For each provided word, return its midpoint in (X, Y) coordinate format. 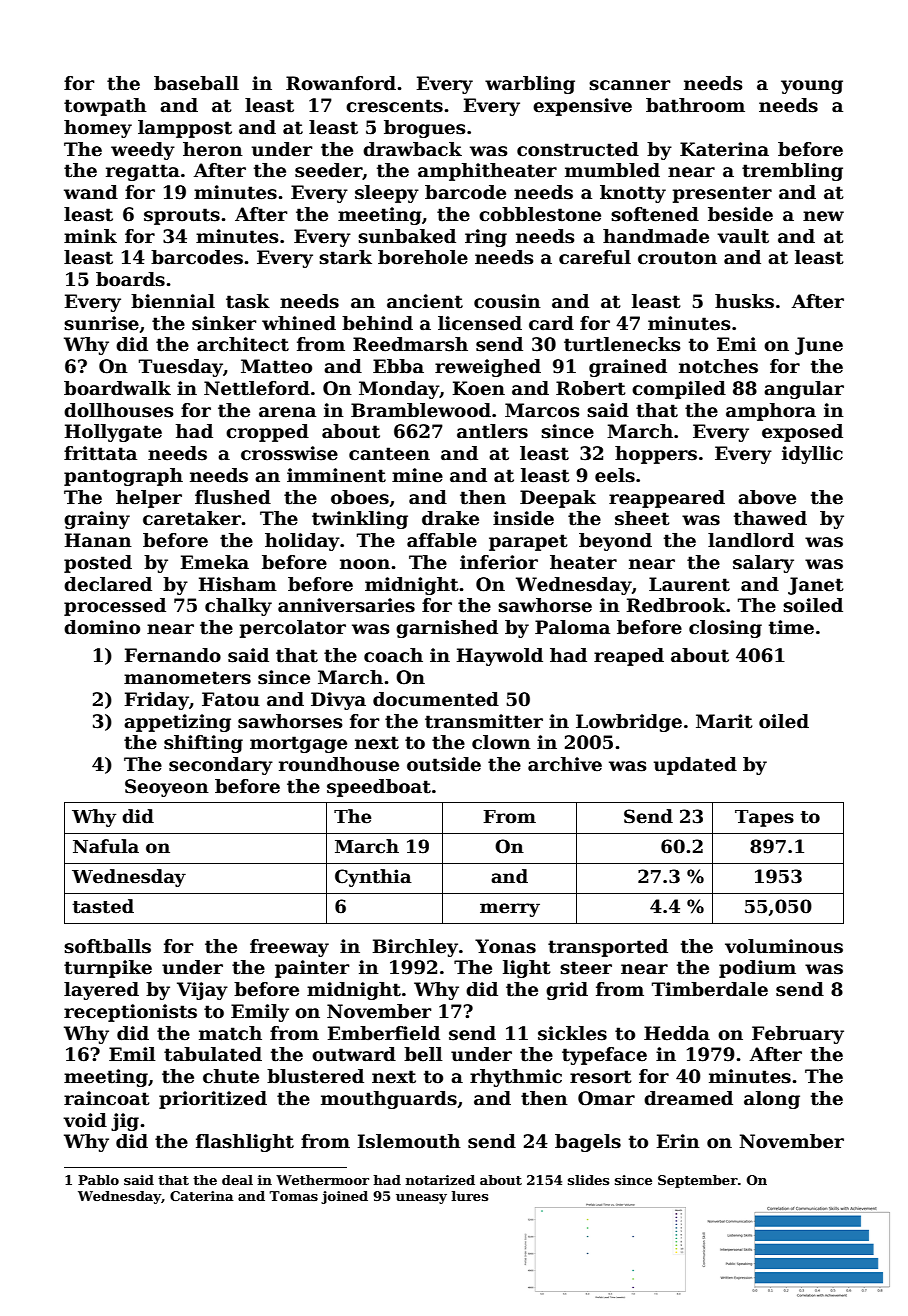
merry (510, 910)
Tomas (293, 1196)
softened (655, 214)
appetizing (177, 723)
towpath (105, 107)
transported (608, 948)
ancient (425, 301)
